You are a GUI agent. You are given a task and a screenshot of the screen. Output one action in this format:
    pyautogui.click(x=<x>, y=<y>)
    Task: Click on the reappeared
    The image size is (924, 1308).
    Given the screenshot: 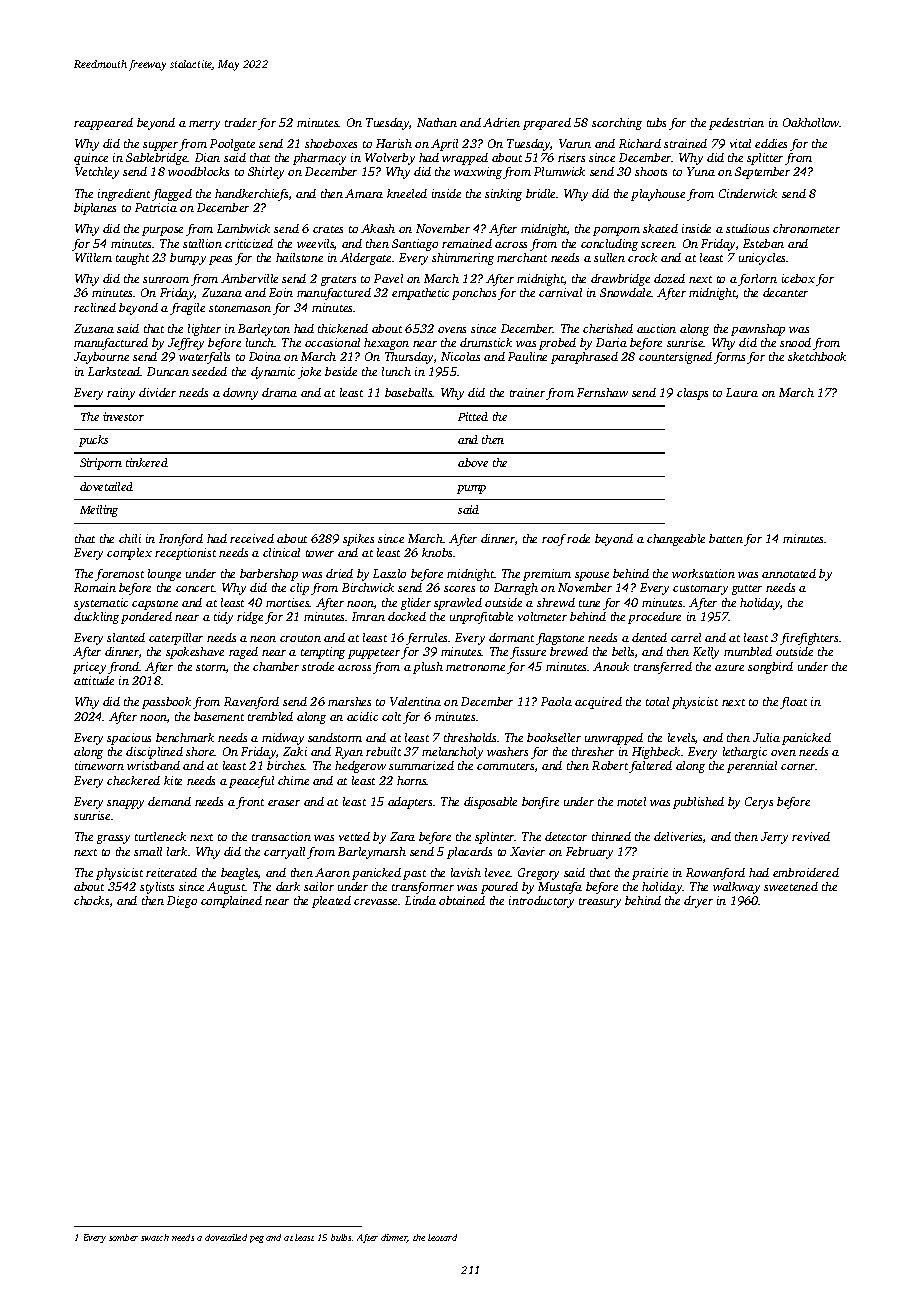 What is the action you would take?
    pyautogui.click(x=103, y=124)
